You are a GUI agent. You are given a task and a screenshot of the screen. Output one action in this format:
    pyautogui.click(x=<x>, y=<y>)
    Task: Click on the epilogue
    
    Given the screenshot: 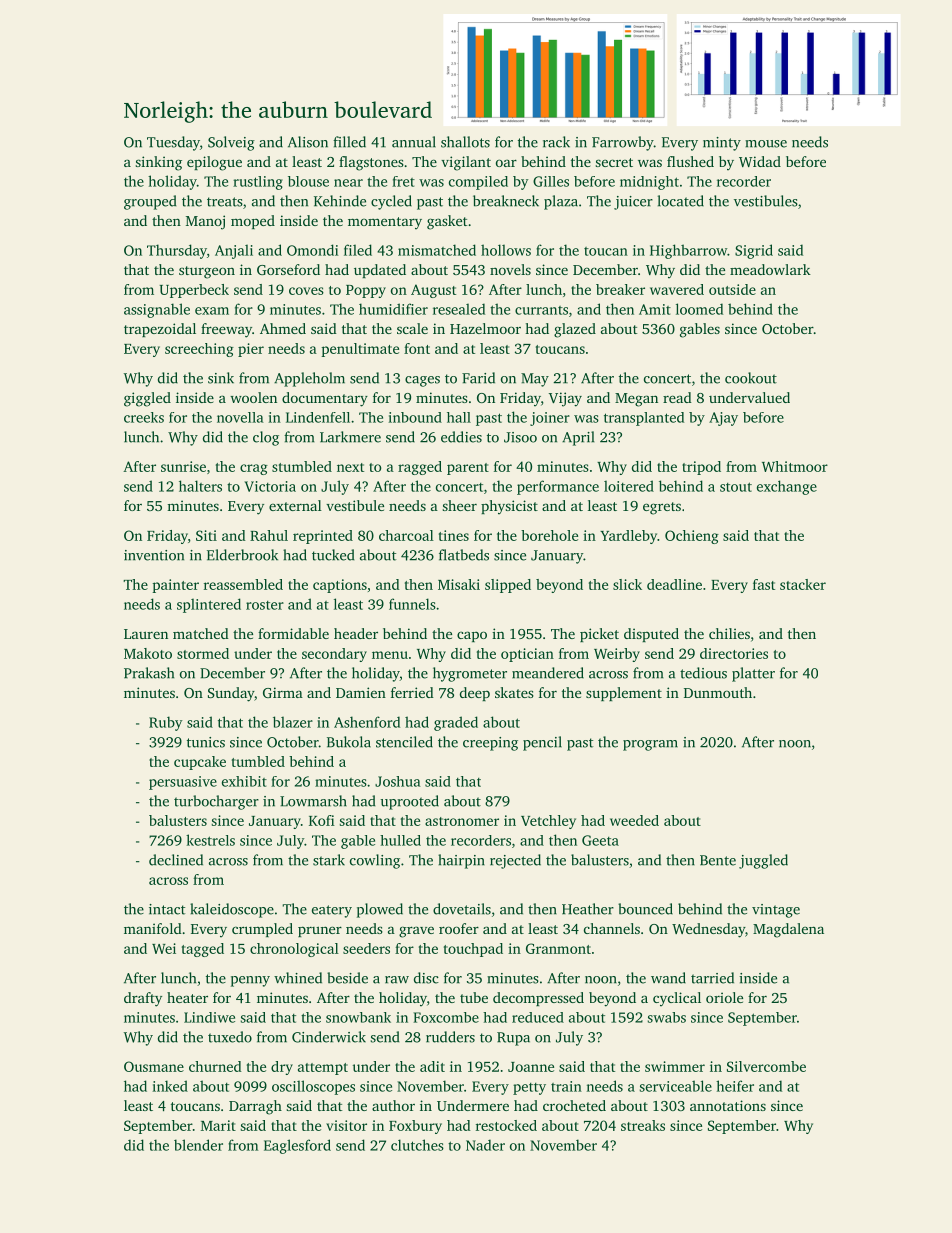 What is the action you would take?
    pyautogui.click(x=214, y=163)
